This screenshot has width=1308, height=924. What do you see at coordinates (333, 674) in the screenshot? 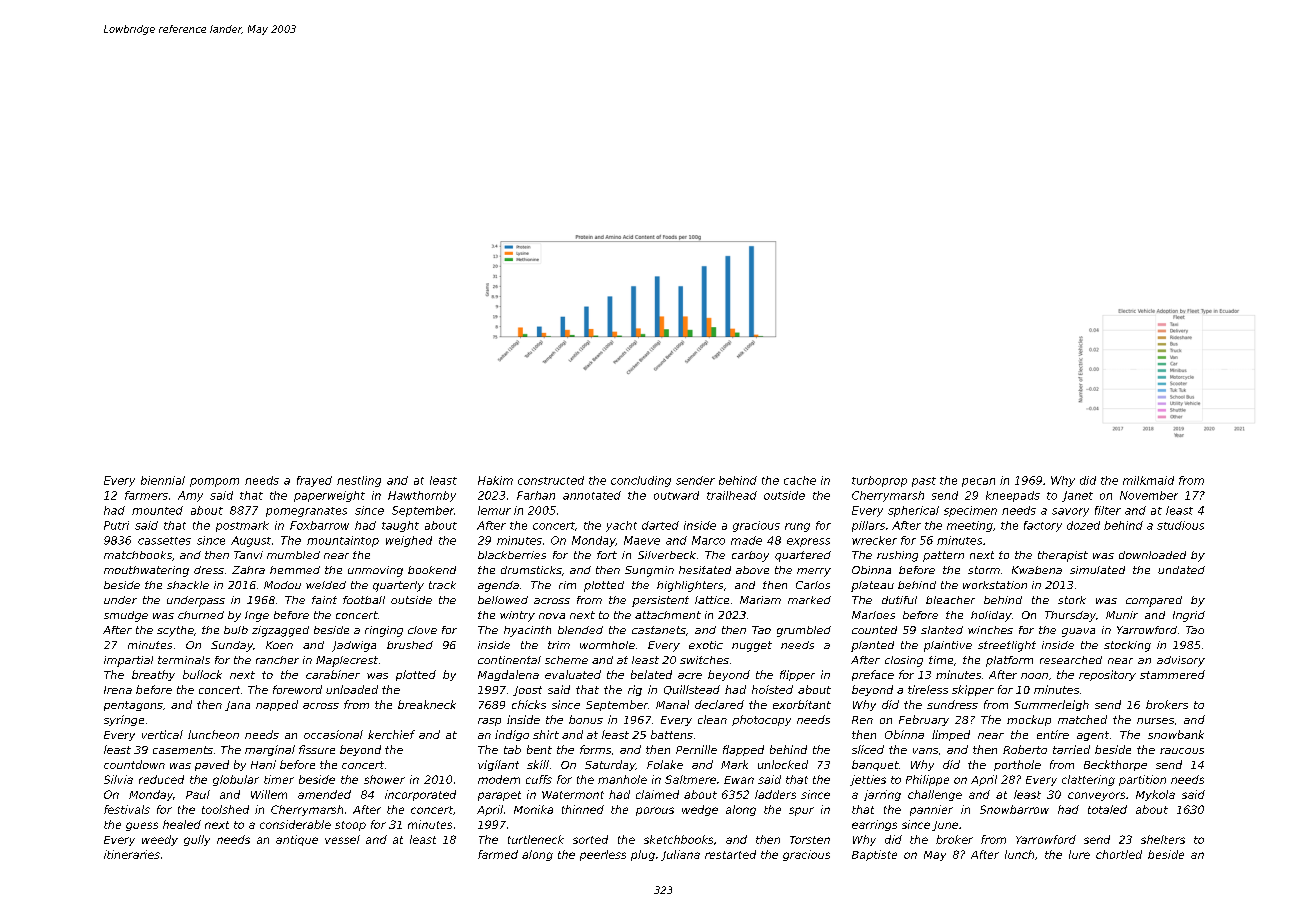
I see `carabiner` at bounding box center [333, 674].
